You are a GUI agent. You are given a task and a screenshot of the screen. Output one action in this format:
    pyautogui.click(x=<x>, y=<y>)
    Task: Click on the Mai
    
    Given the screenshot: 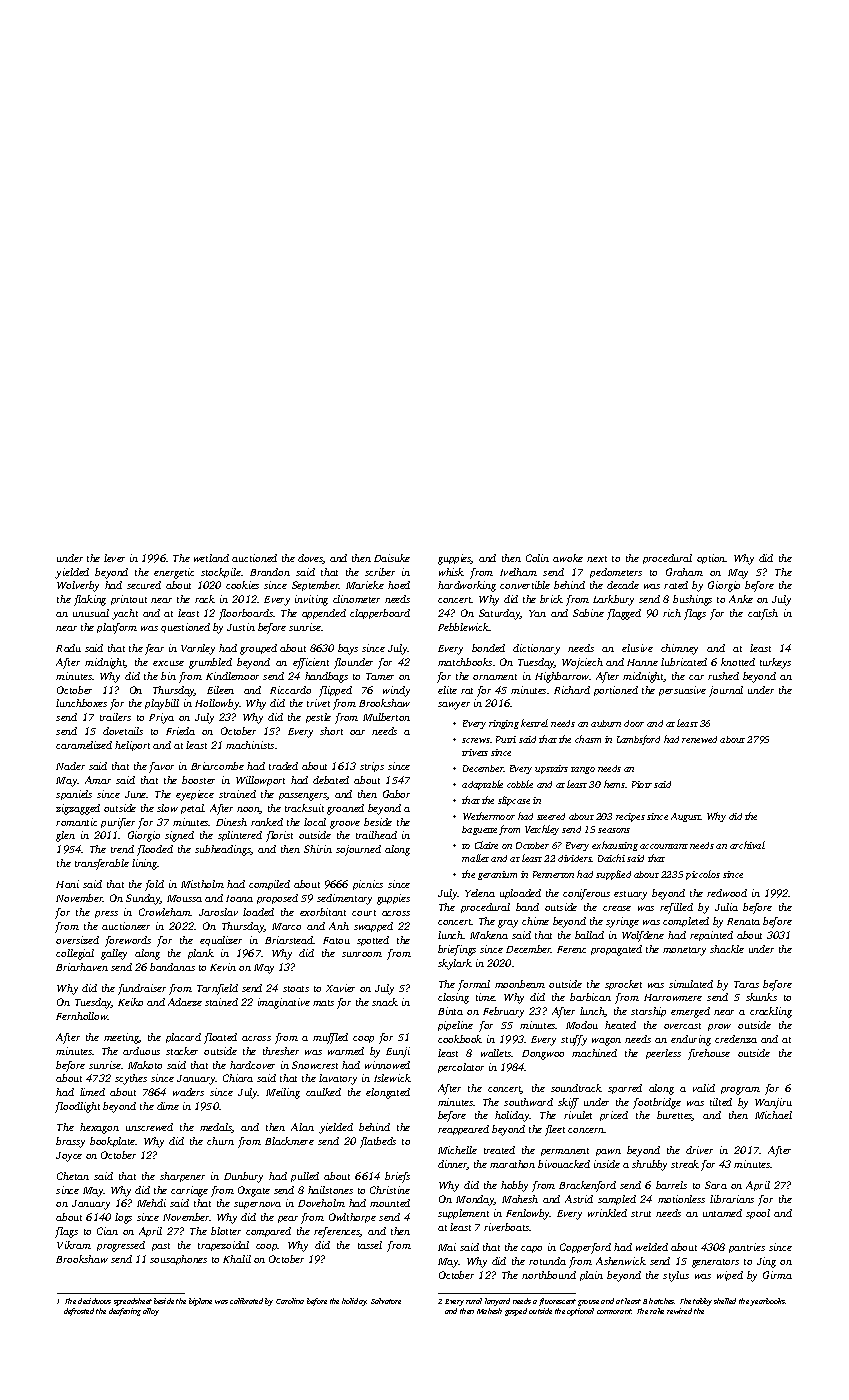 What is the action you would take?
    pyautogui.click(x=447, y=1247)
